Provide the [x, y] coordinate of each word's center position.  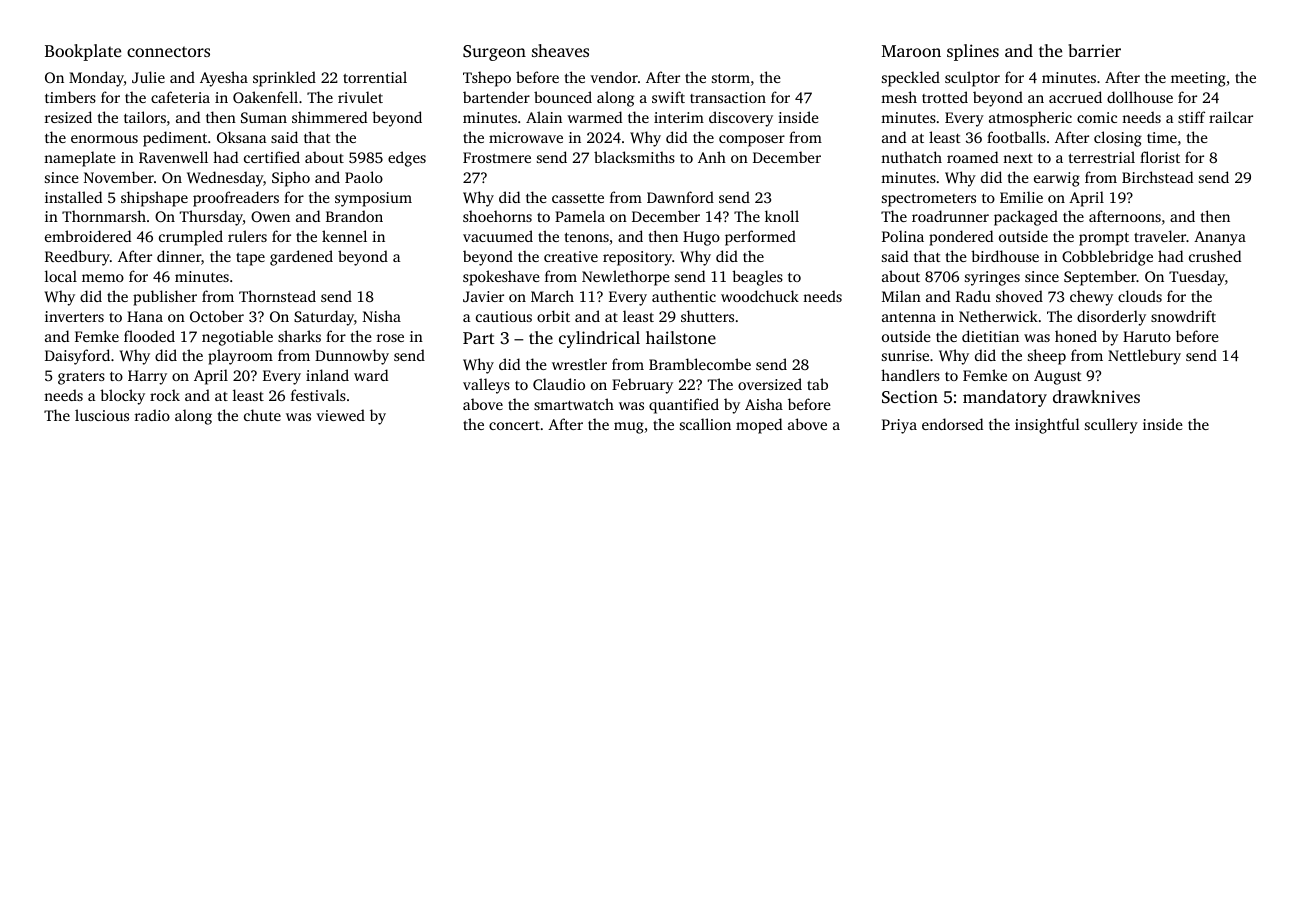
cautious [504, 316]
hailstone [681, 337]
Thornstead [277, 296]
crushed [1215, 256]
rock [165, 395]
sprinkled [284, 79]
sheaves [560, 50]
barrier [1094, 50]
